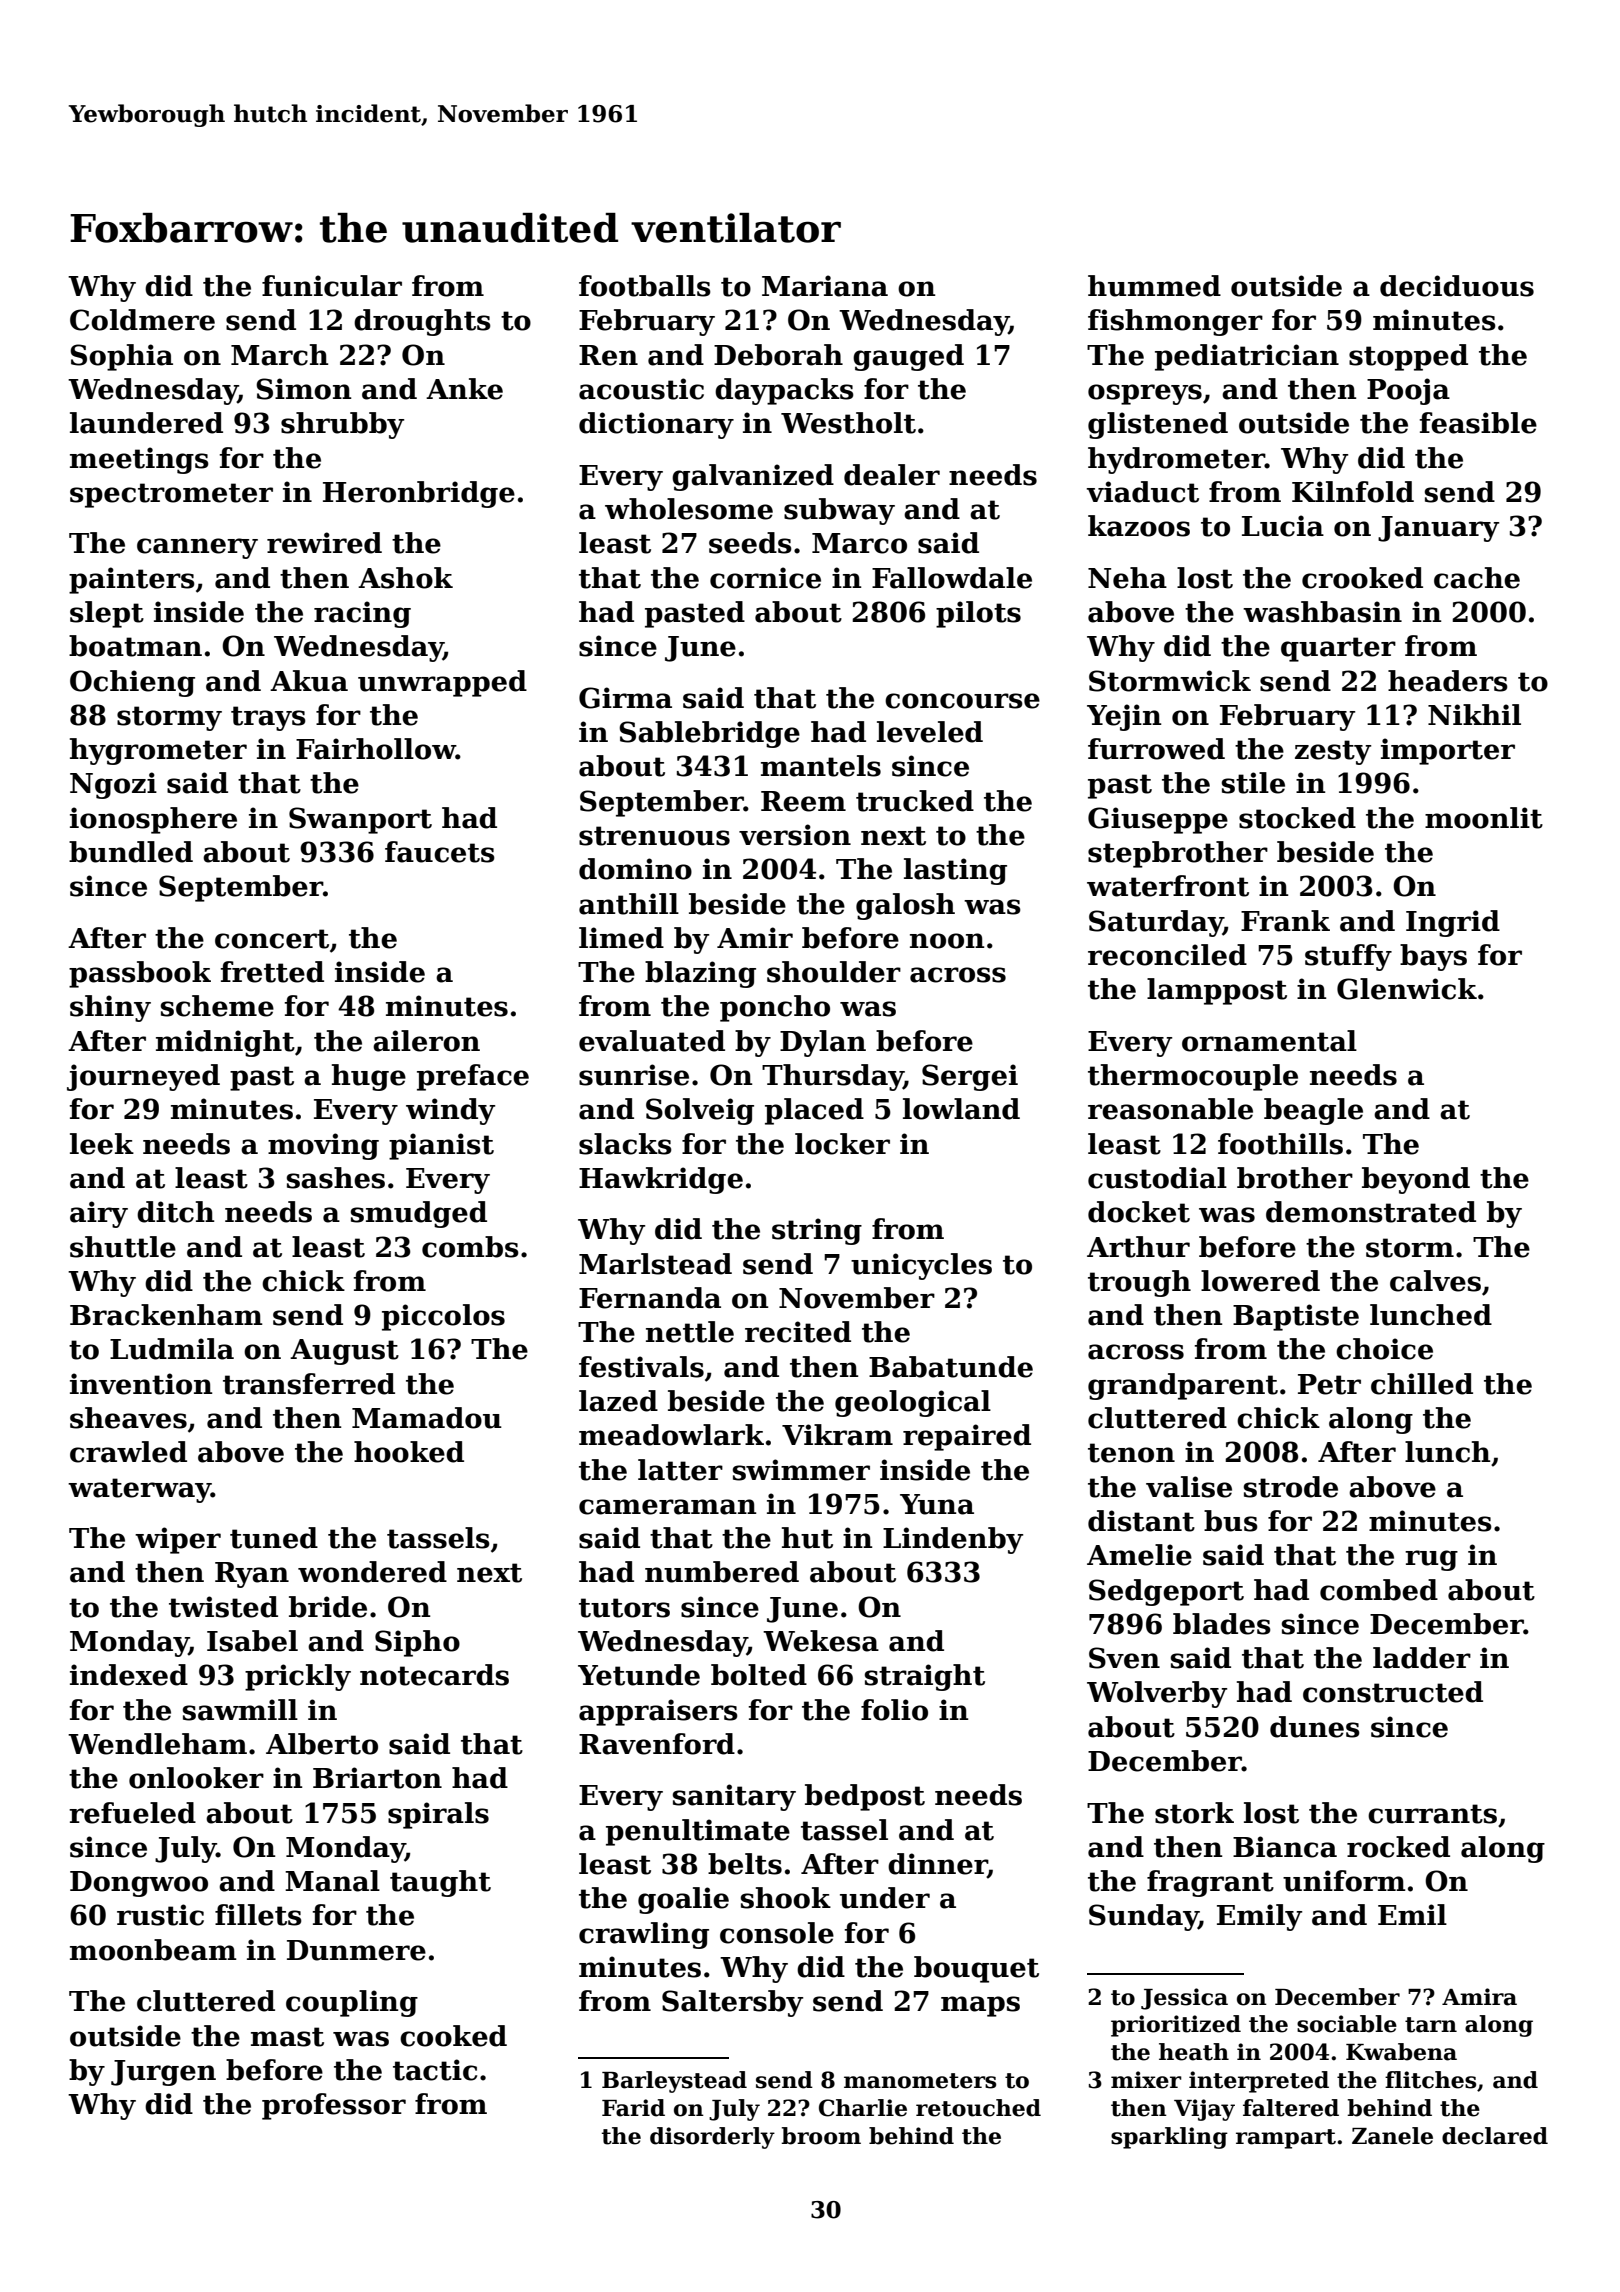  What do you see at coordinates (778, 355) in the page?
I see `Deborah` at bounding box center [778, 355].
